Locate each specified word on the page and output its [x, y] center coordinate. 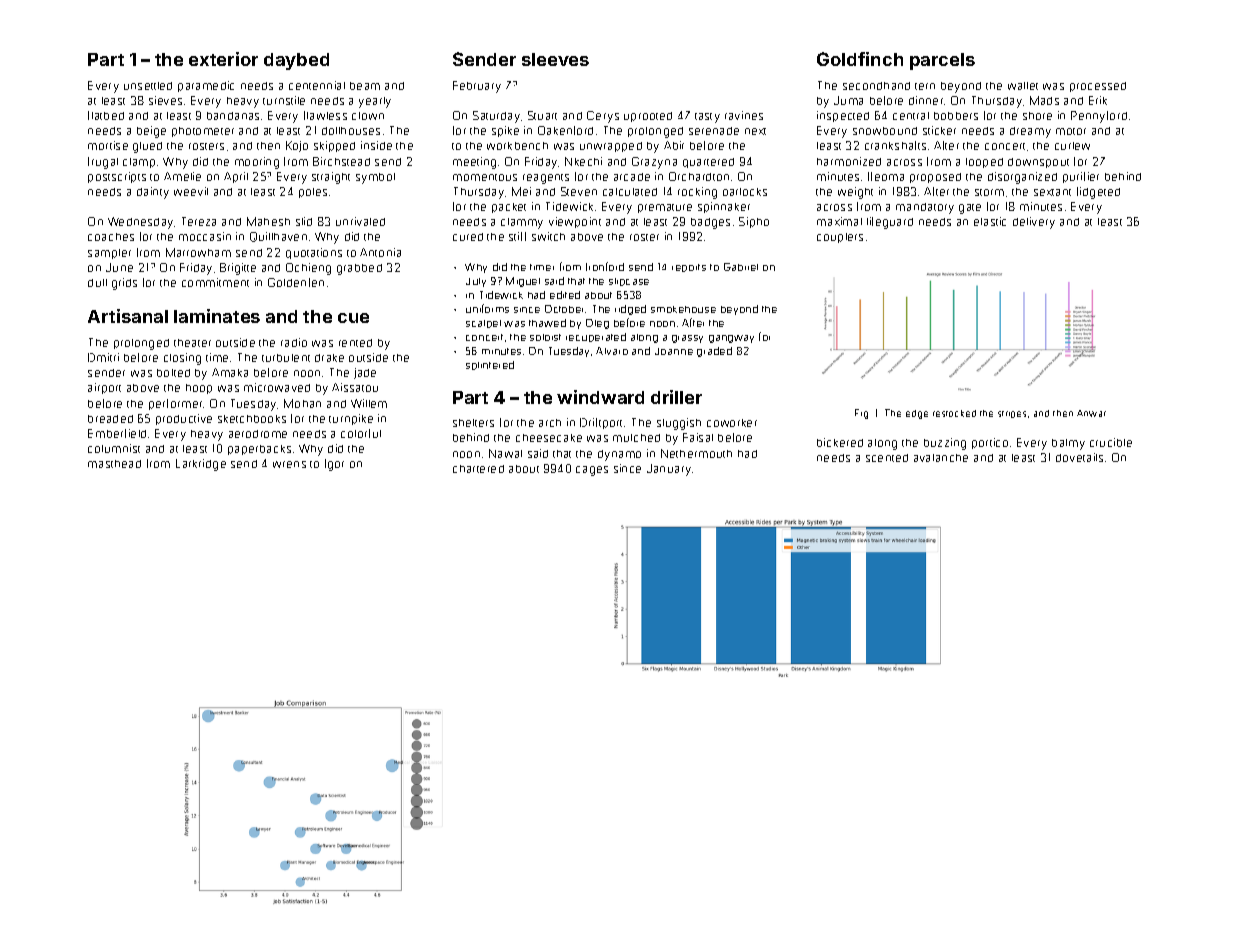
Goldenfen [296, 282]
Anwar [1091, 413]
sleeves [555, 59]
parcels [942, 61]
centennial [317, 85]
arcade [632, 177]
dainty [153, 193]
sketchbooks [252, 419]
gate [970, 209]
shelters [473, 423]
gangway [731, 339]
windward [600, 397]
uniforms [487, 308]
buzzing [945, 444]
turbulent [286, 358]
